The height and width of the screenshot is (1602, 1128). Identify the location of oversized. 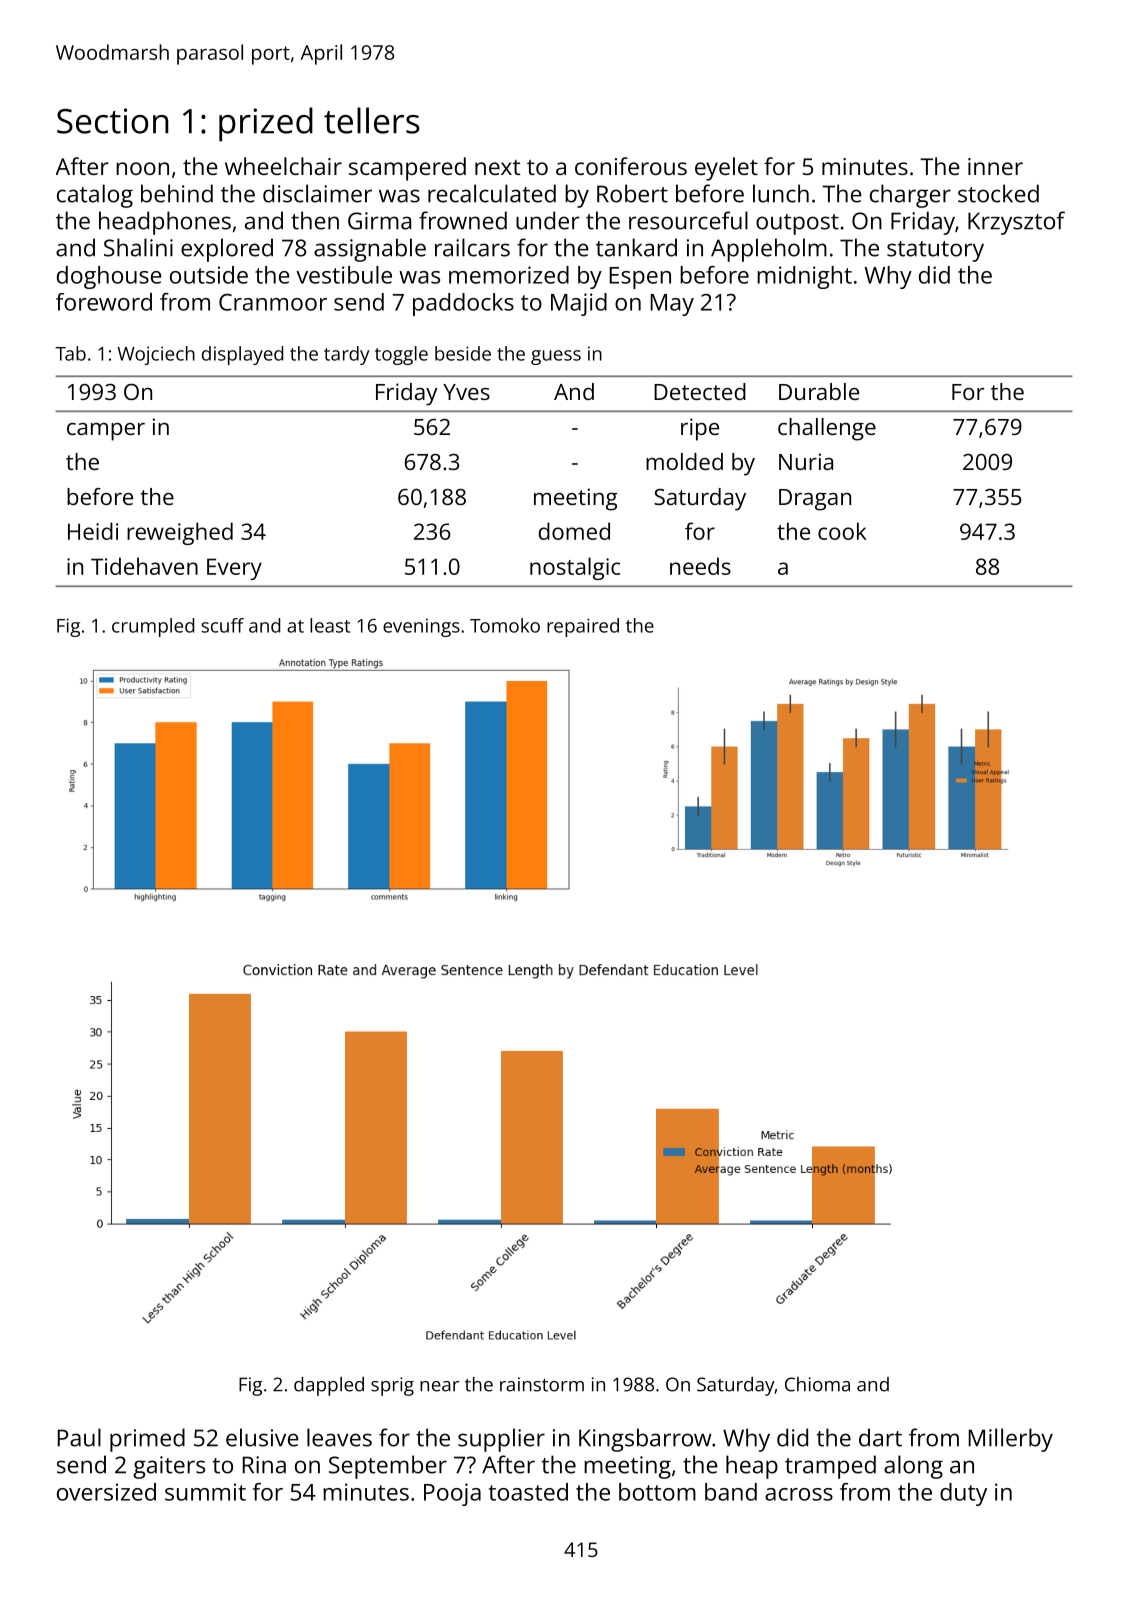
(106, 1492).
